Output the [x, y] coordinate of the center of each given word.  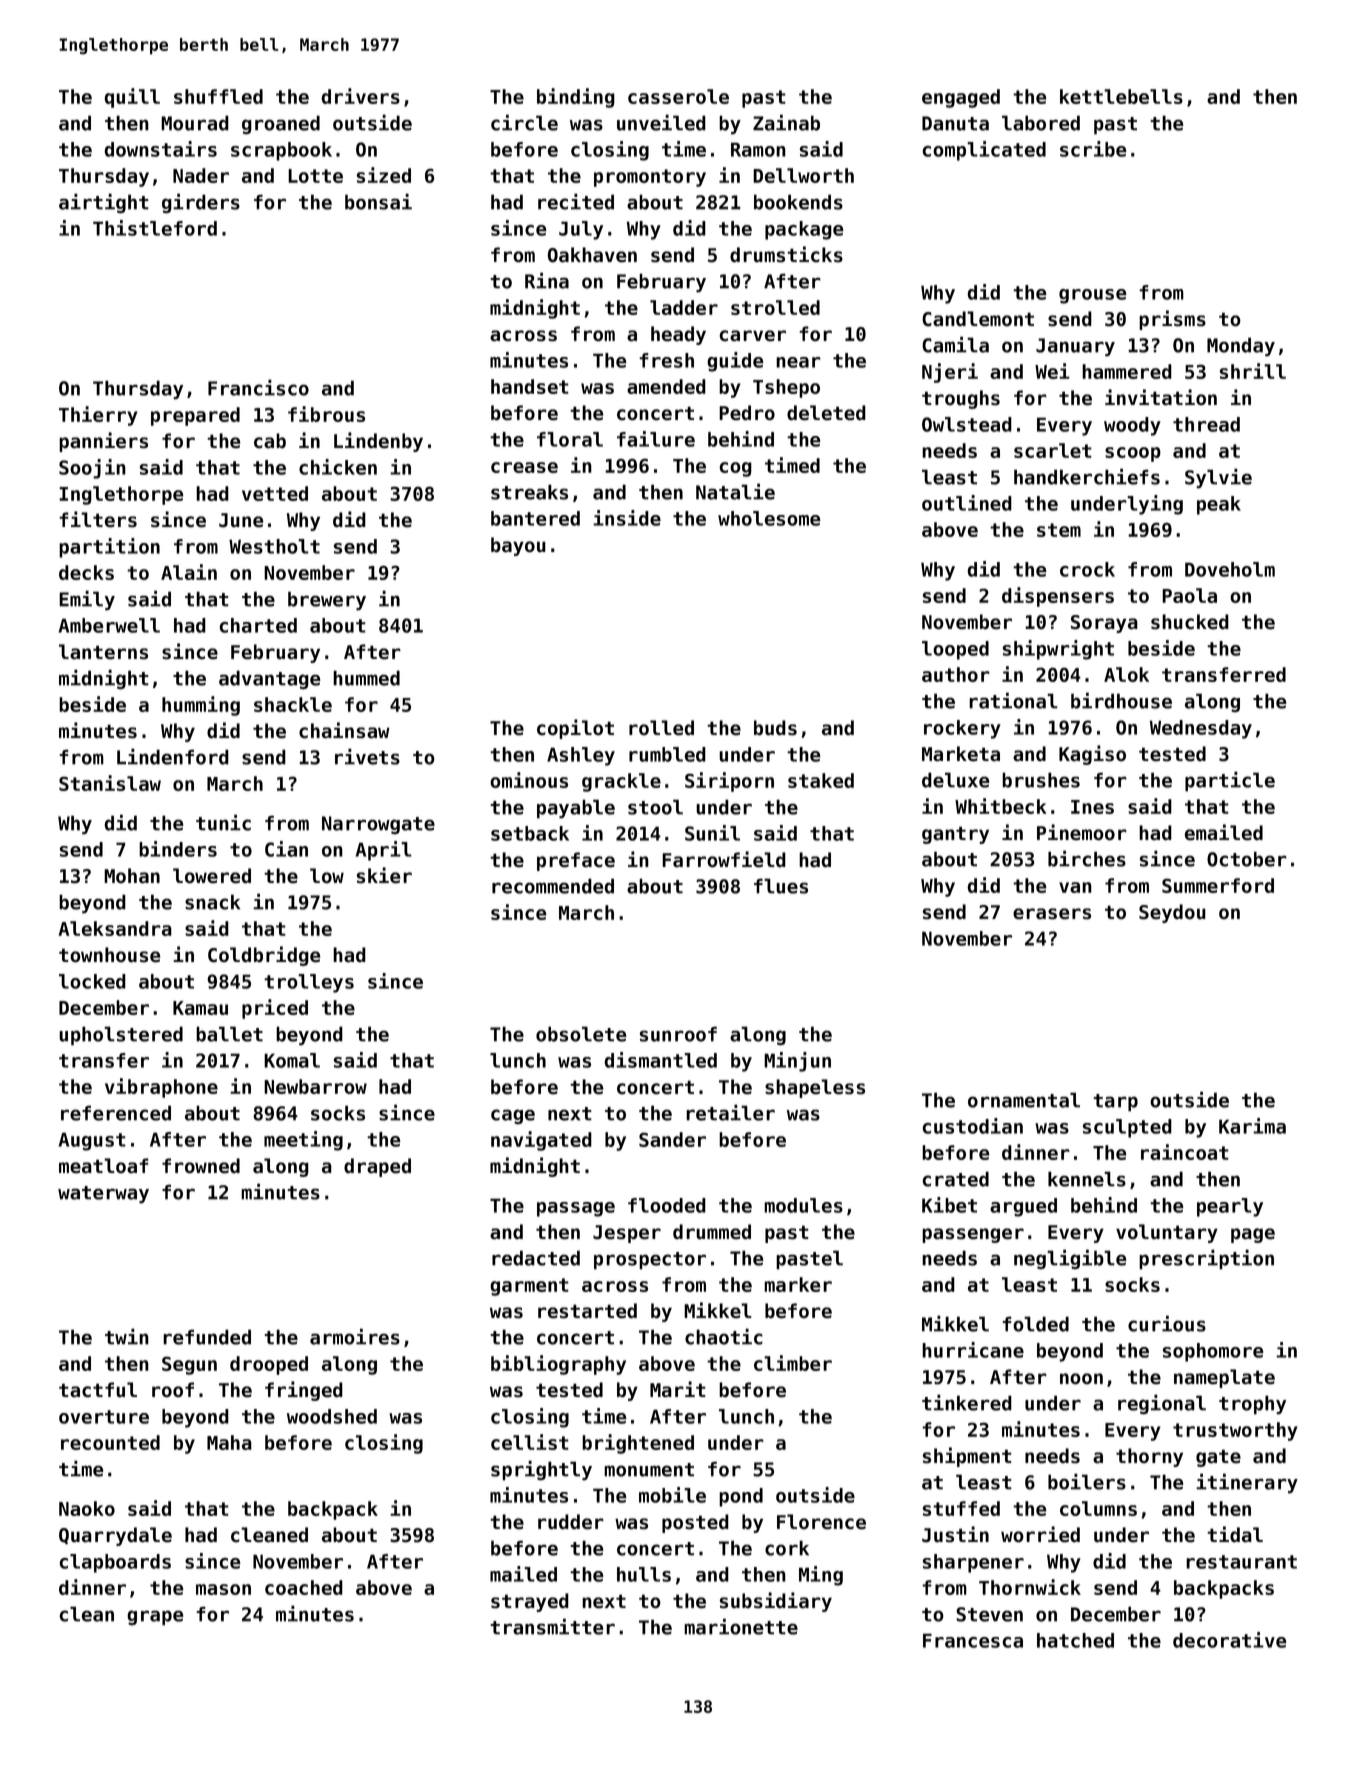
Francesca [973, 1640]
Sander [672, 1139]
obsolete [581, 1034]
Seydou [1172, 913]
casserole [678, 96]
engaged [961, 98]
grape [155, 1618]
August [92, 1141]
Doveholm [1230, 569]
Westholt [274, 546]
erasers [1052, 914]
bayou [518, 546]
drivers [360, 96]
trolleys [309, 983]
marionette [741, 1626]
